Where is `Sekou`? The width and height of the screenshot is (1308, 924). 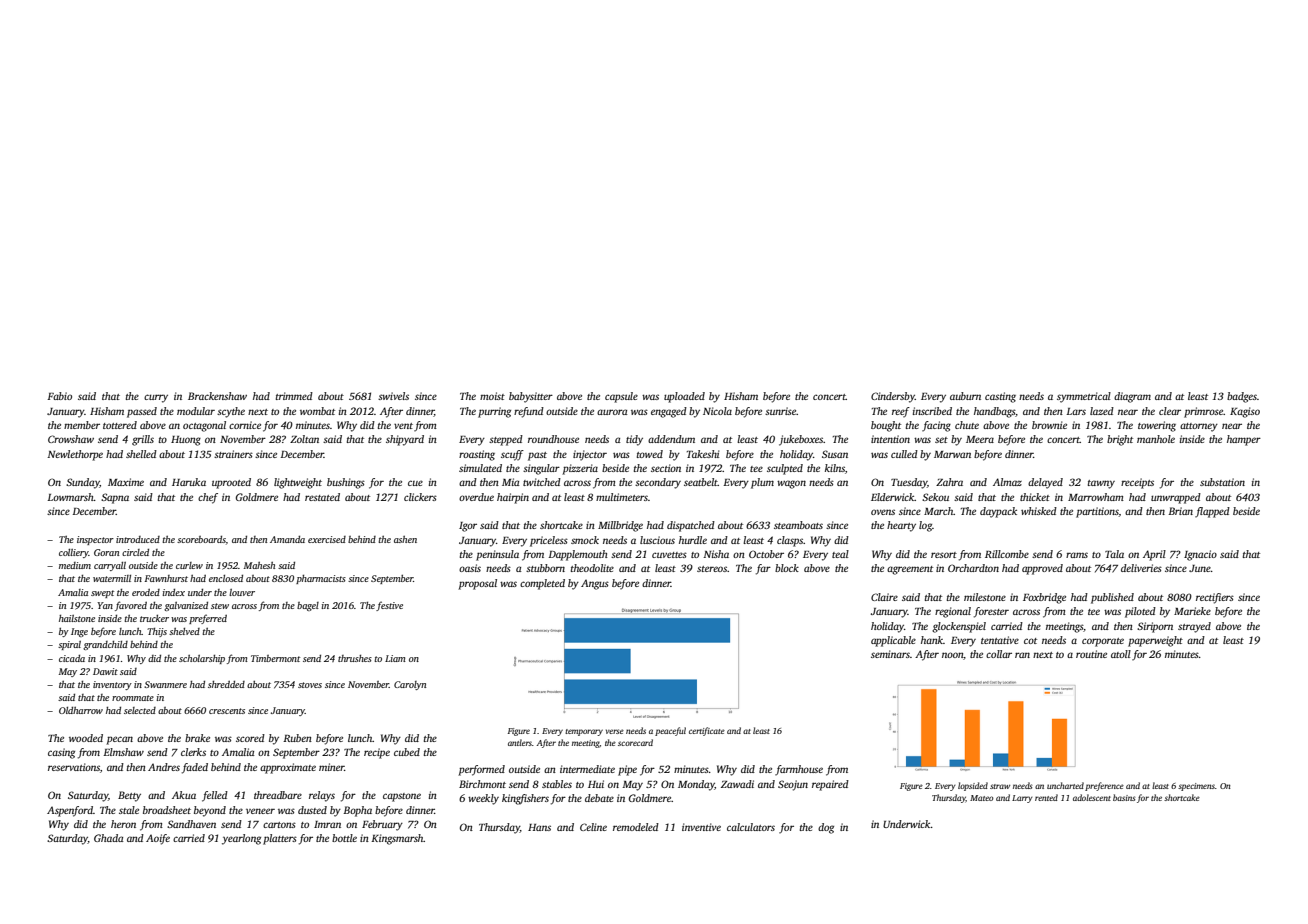
Sekou is located at coordinates (935, 497).
